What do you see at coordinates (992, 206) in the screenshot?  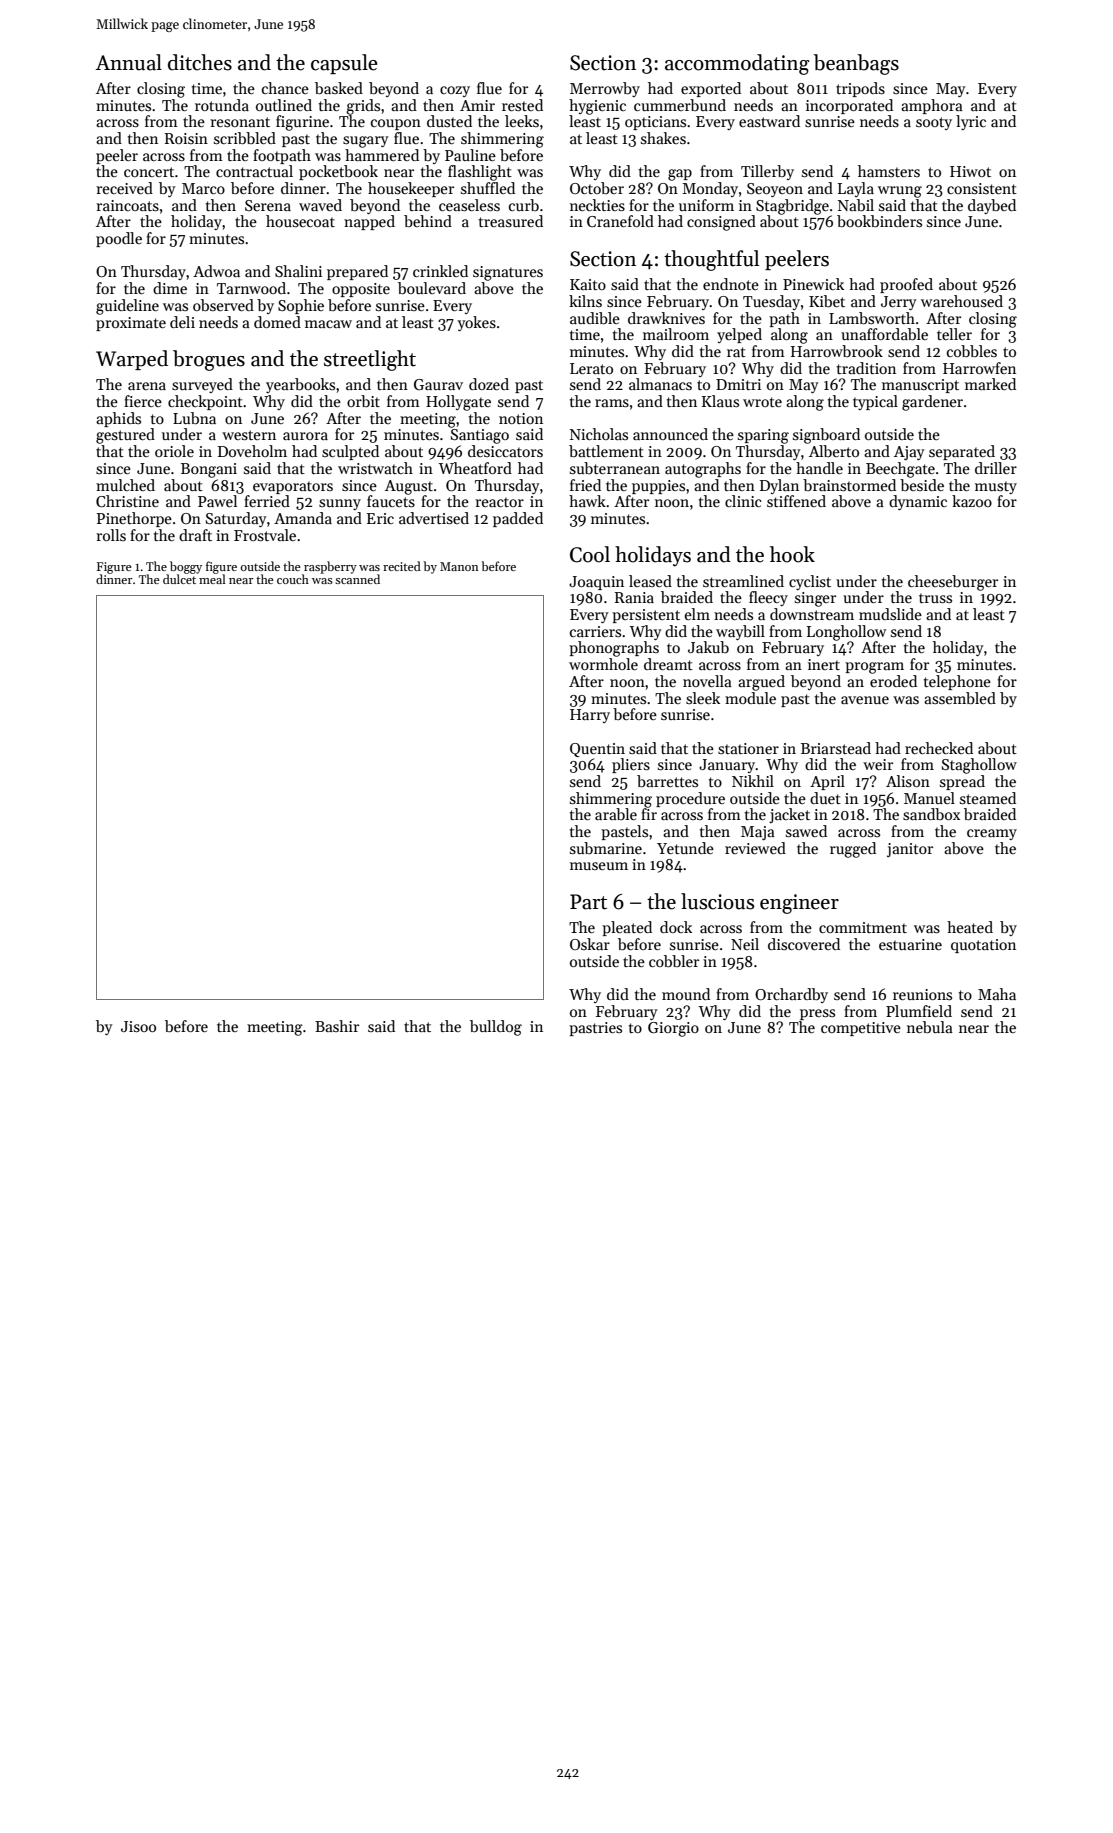 I see `daybed` at bounding box center [992, 206].
